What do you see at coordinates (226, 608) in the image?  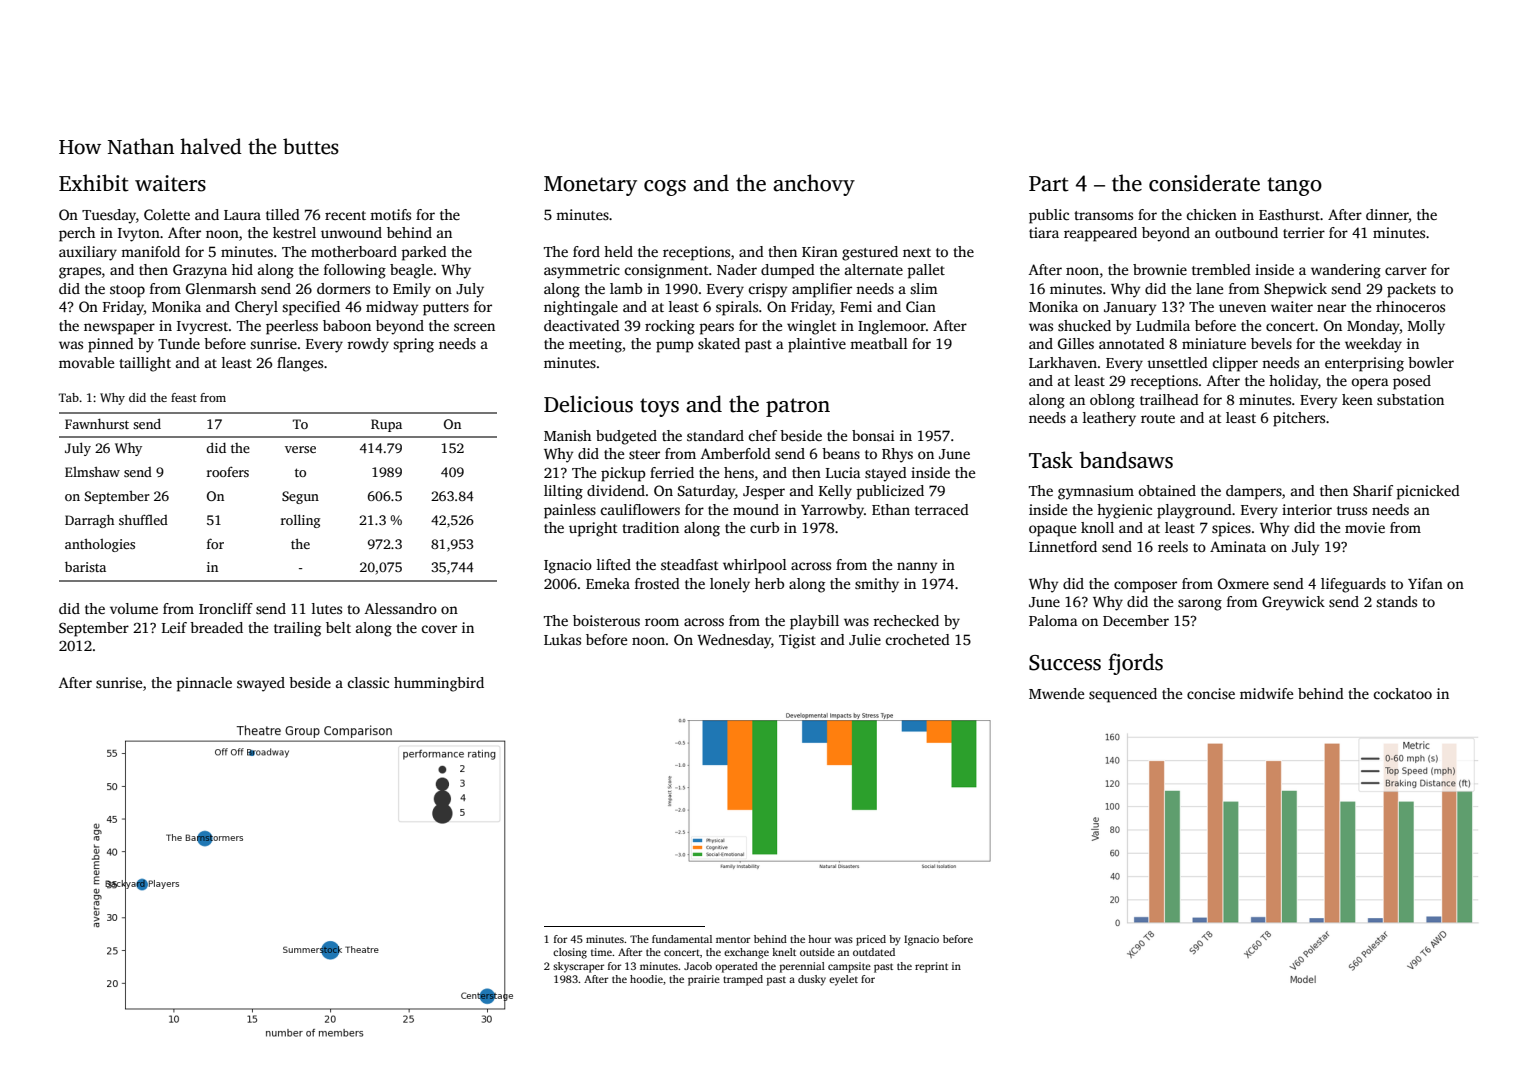 I see `Ironcliff` at bounding box center [226, 608].
